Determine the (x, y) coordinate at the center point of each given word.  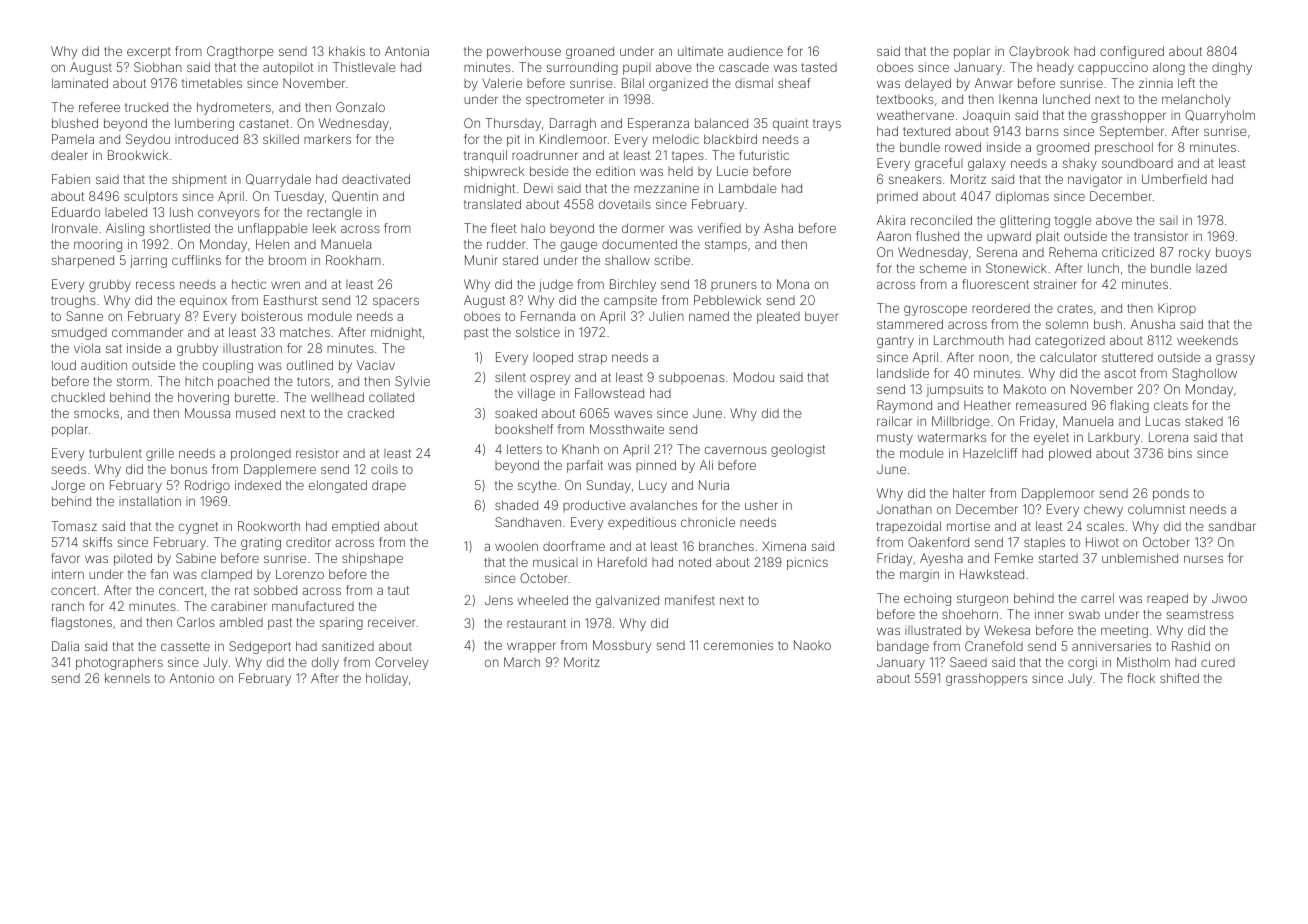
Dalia (65, 646)
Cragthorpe (240, 52)
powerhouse (524, 52)
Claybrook (1039, 52)
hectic (249, 284)
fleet (503, 228)
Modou (754, 377)
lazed (1211, 268)
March (522, 662)
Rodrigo (207, 486)
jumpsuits (954, 390)
